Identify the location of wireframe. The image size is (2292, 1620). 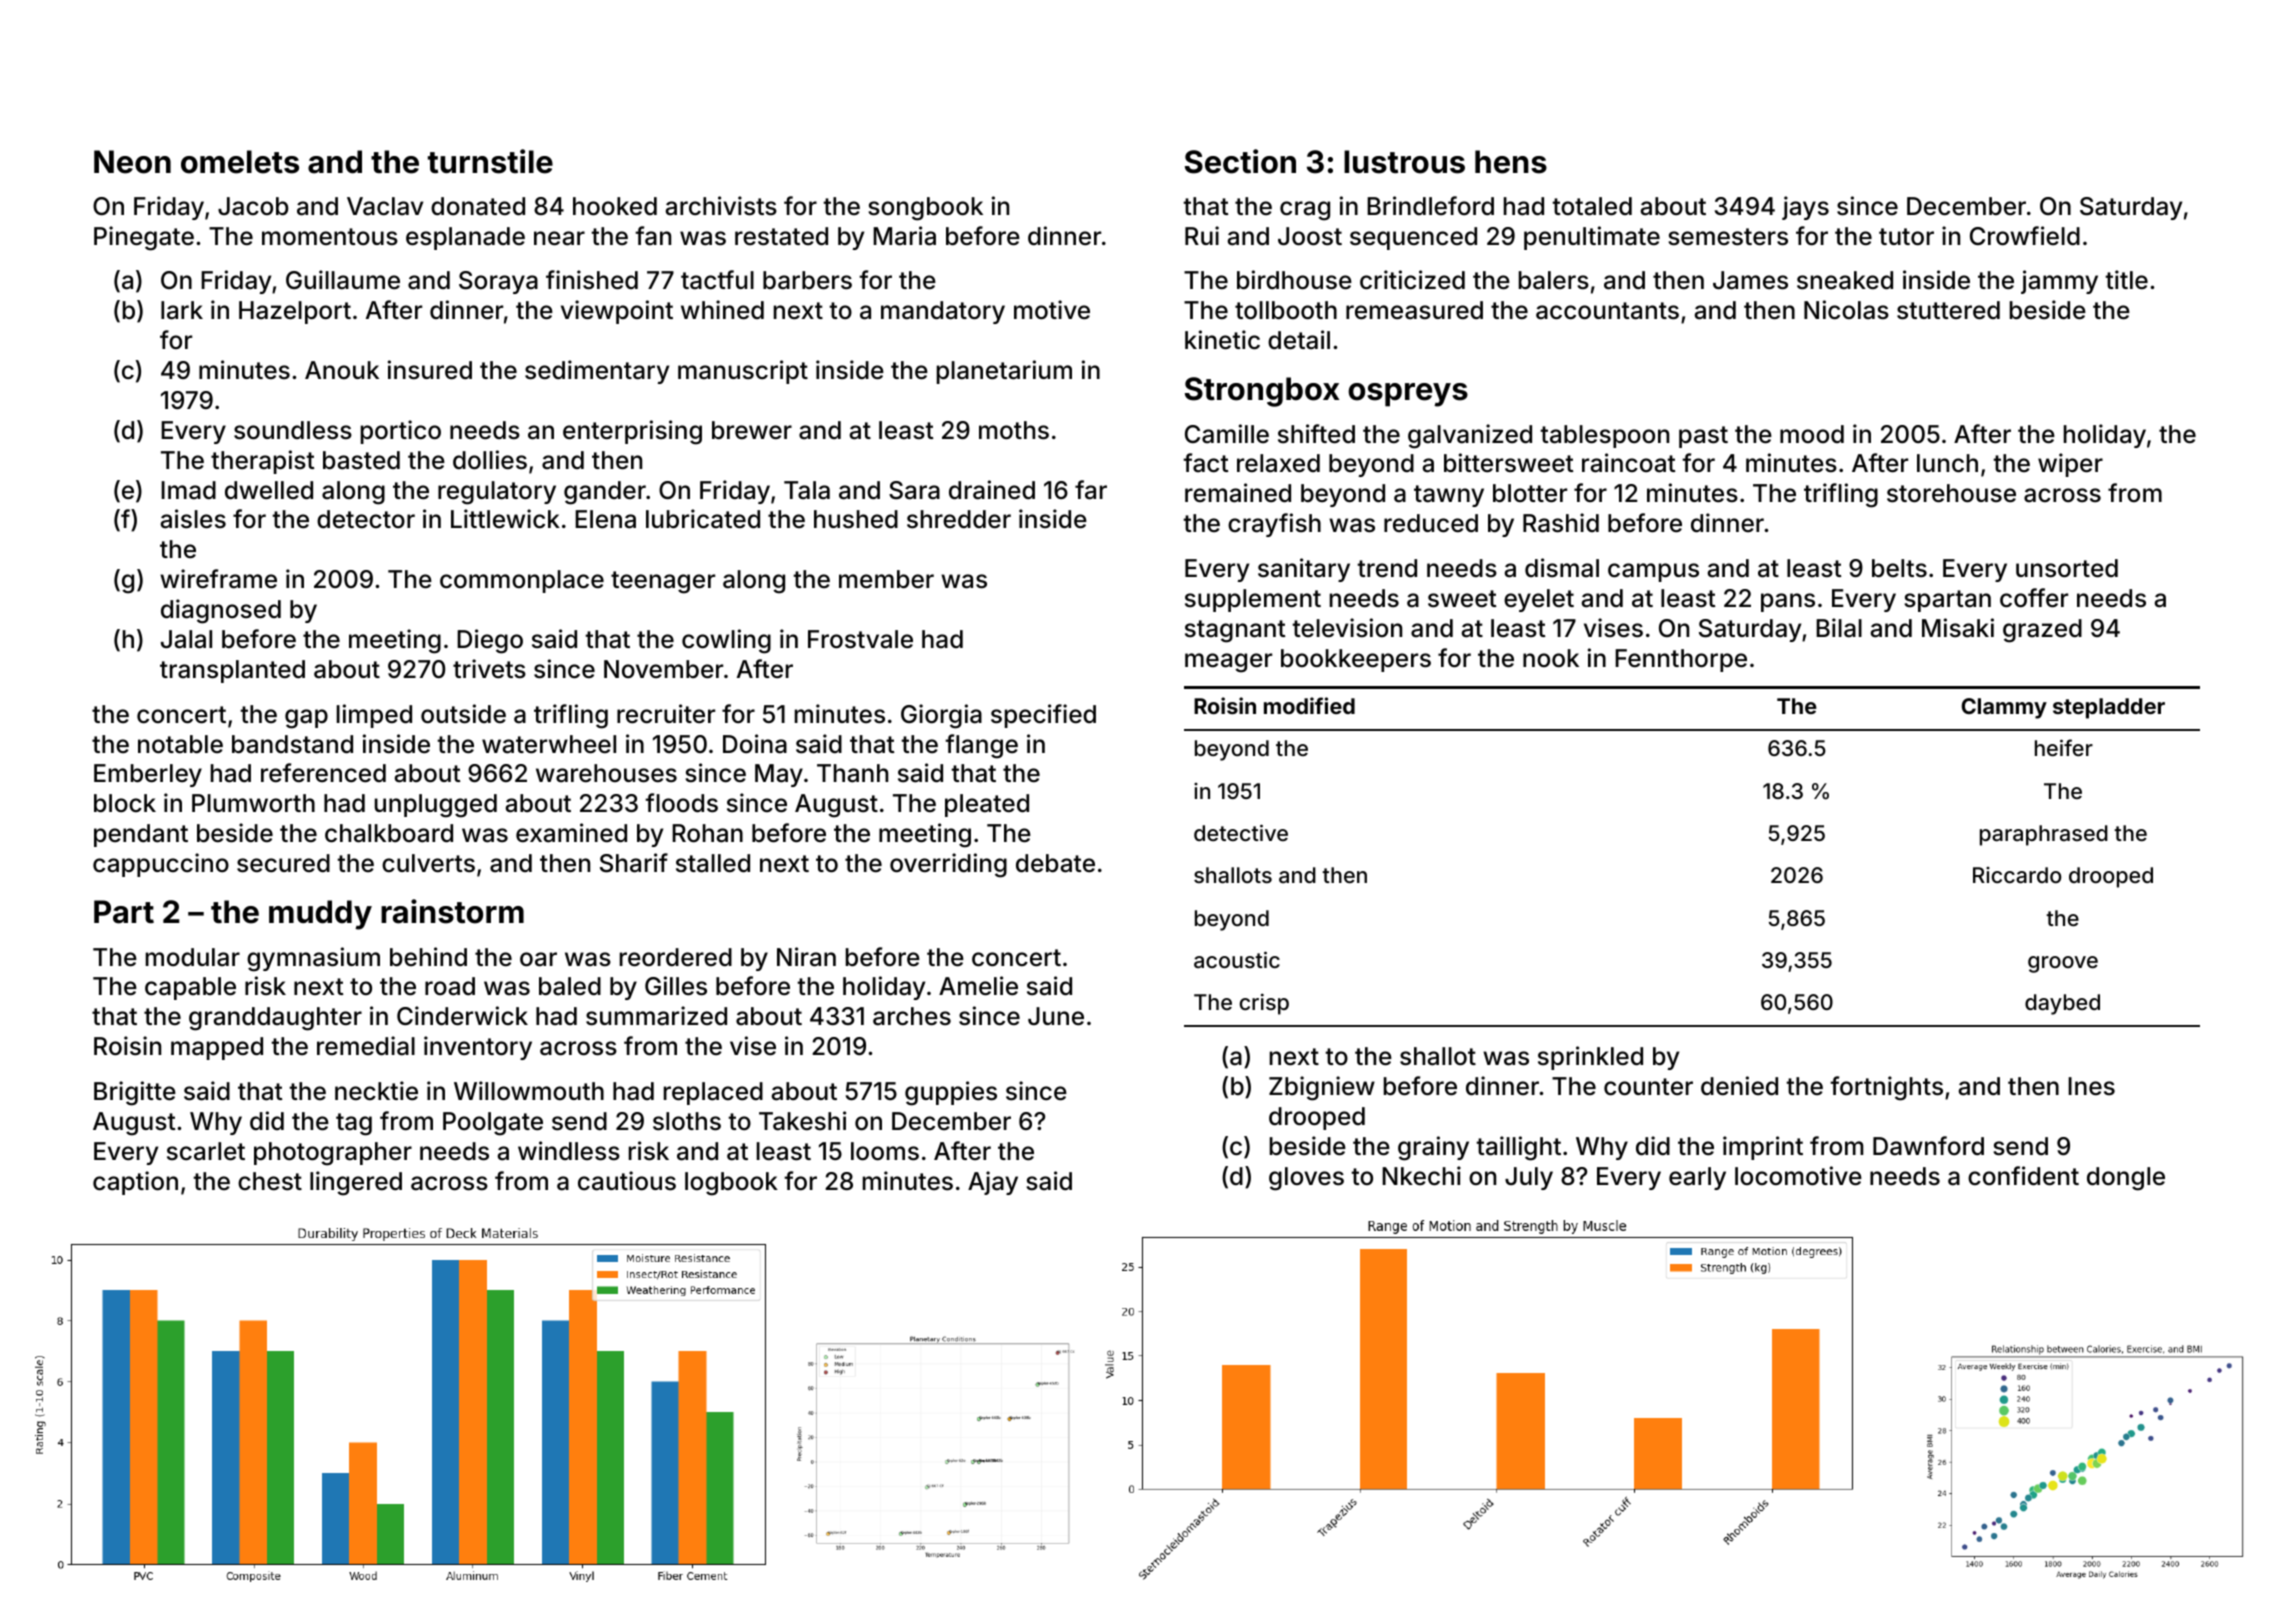
(218, 579).
